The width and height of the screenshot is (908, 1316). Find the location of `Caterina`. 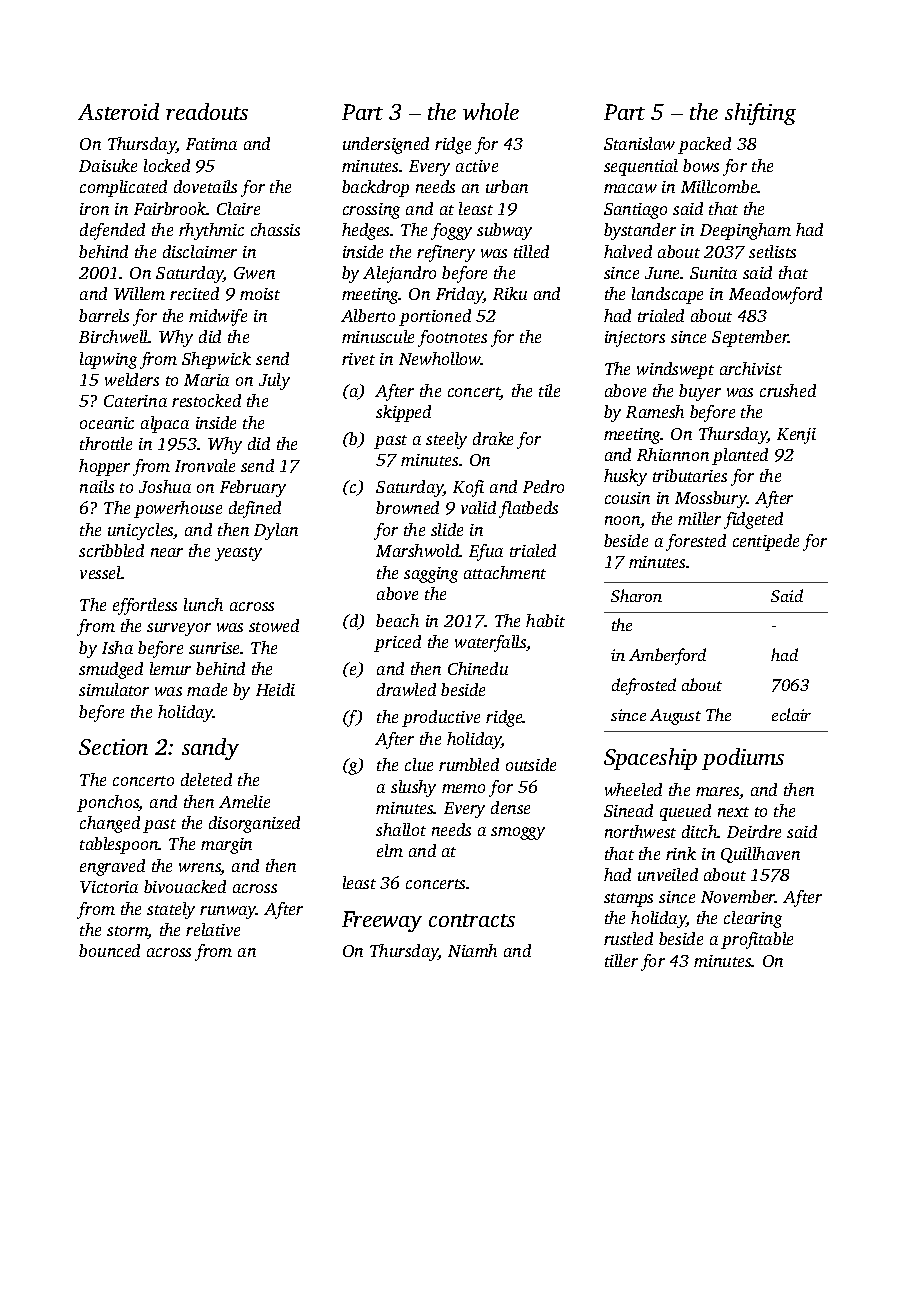

Caterina is located at coordinates (135, 401).
